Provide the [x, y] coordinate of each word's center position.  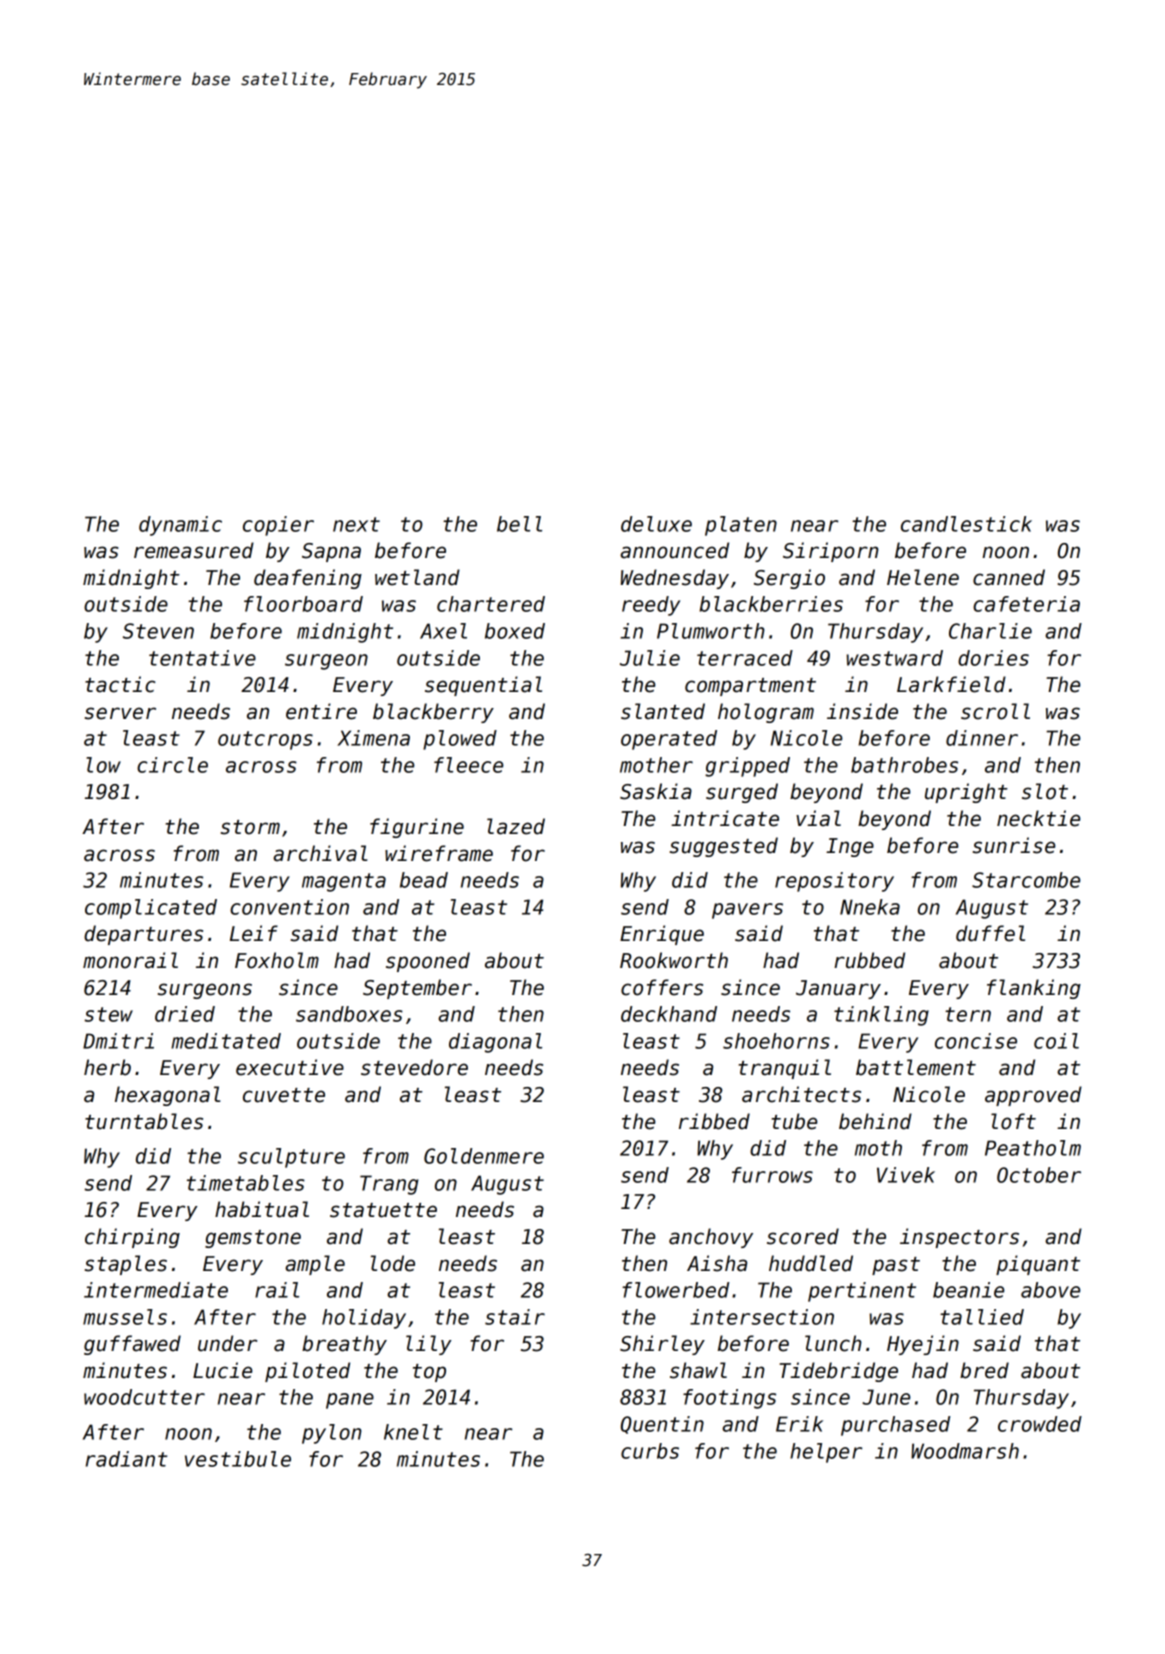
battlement [916, 1067]
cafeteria [1026, 604]
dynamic [180, 526]
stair [515, 1317]
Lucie [222, 1370]
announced [674, 550]
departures [143, 935]
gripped [747, 767]
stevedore [414, 1067]
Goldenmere [484, 1156]
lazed [516, 826]
